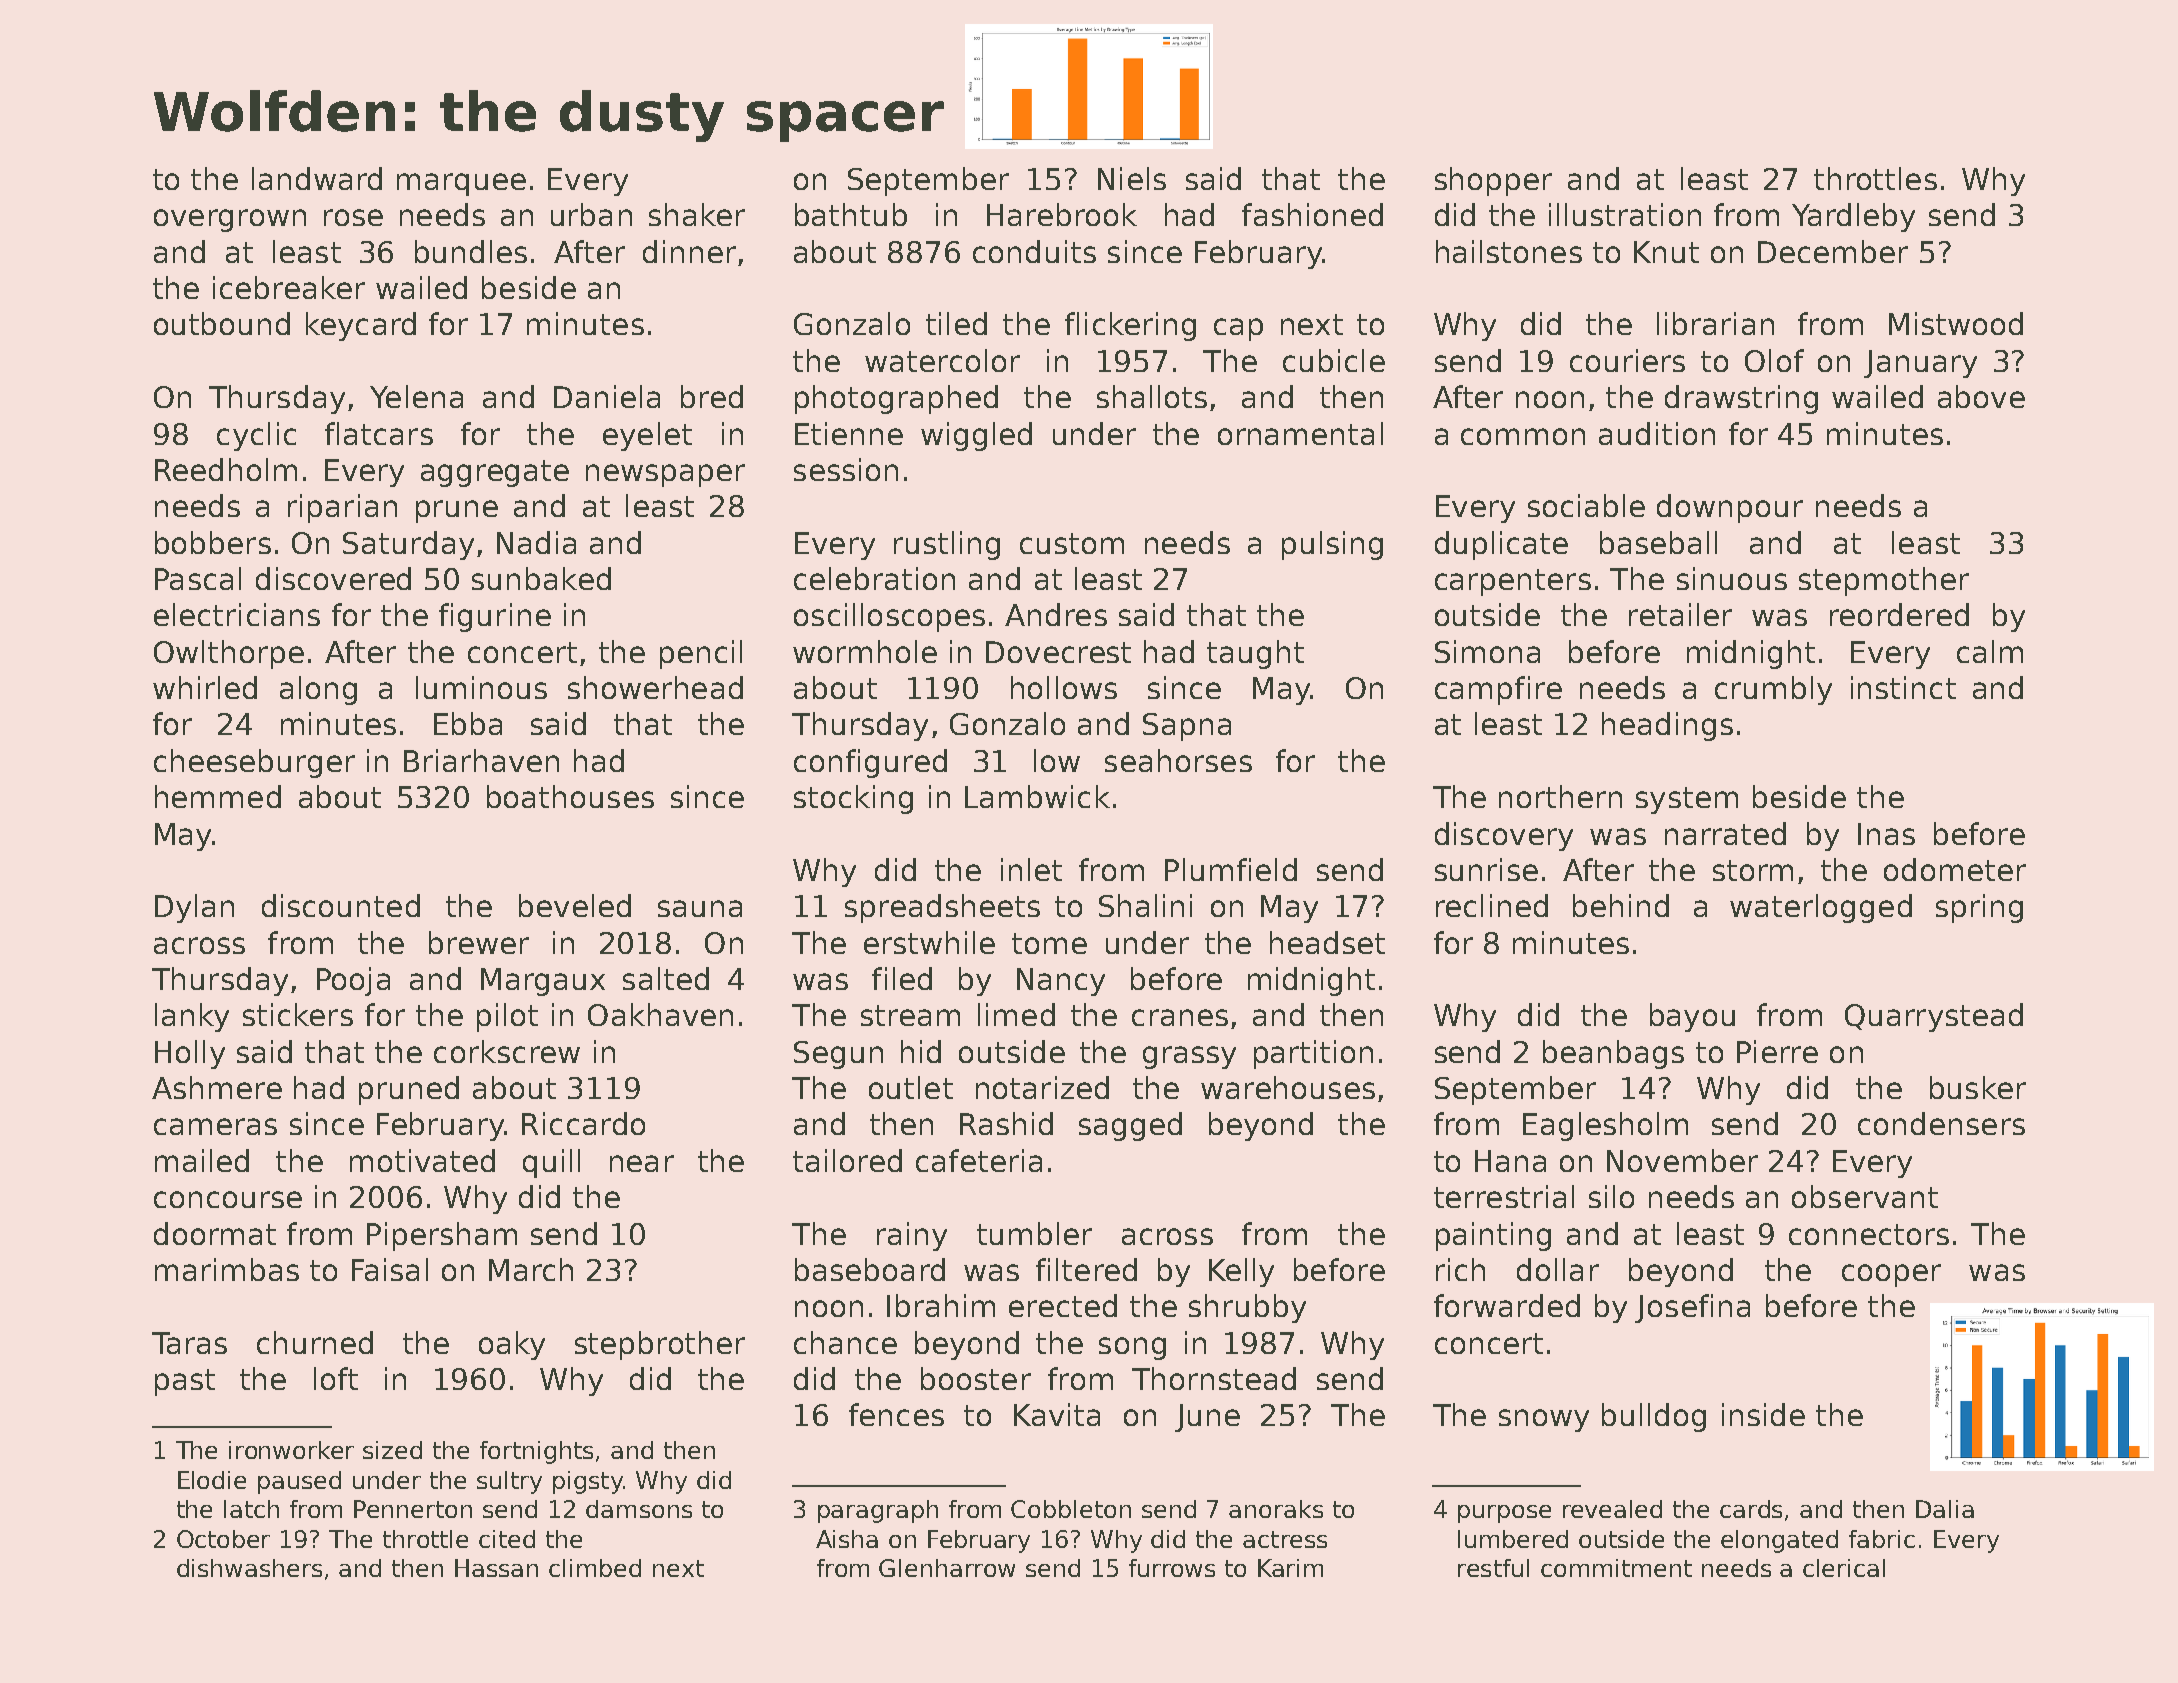 The width and height of the screenshot is (2178, 1683). What do you see at coordinates (1327, 942) in the screenshot?
I see `headset` at bounding box center [1327, 942].
